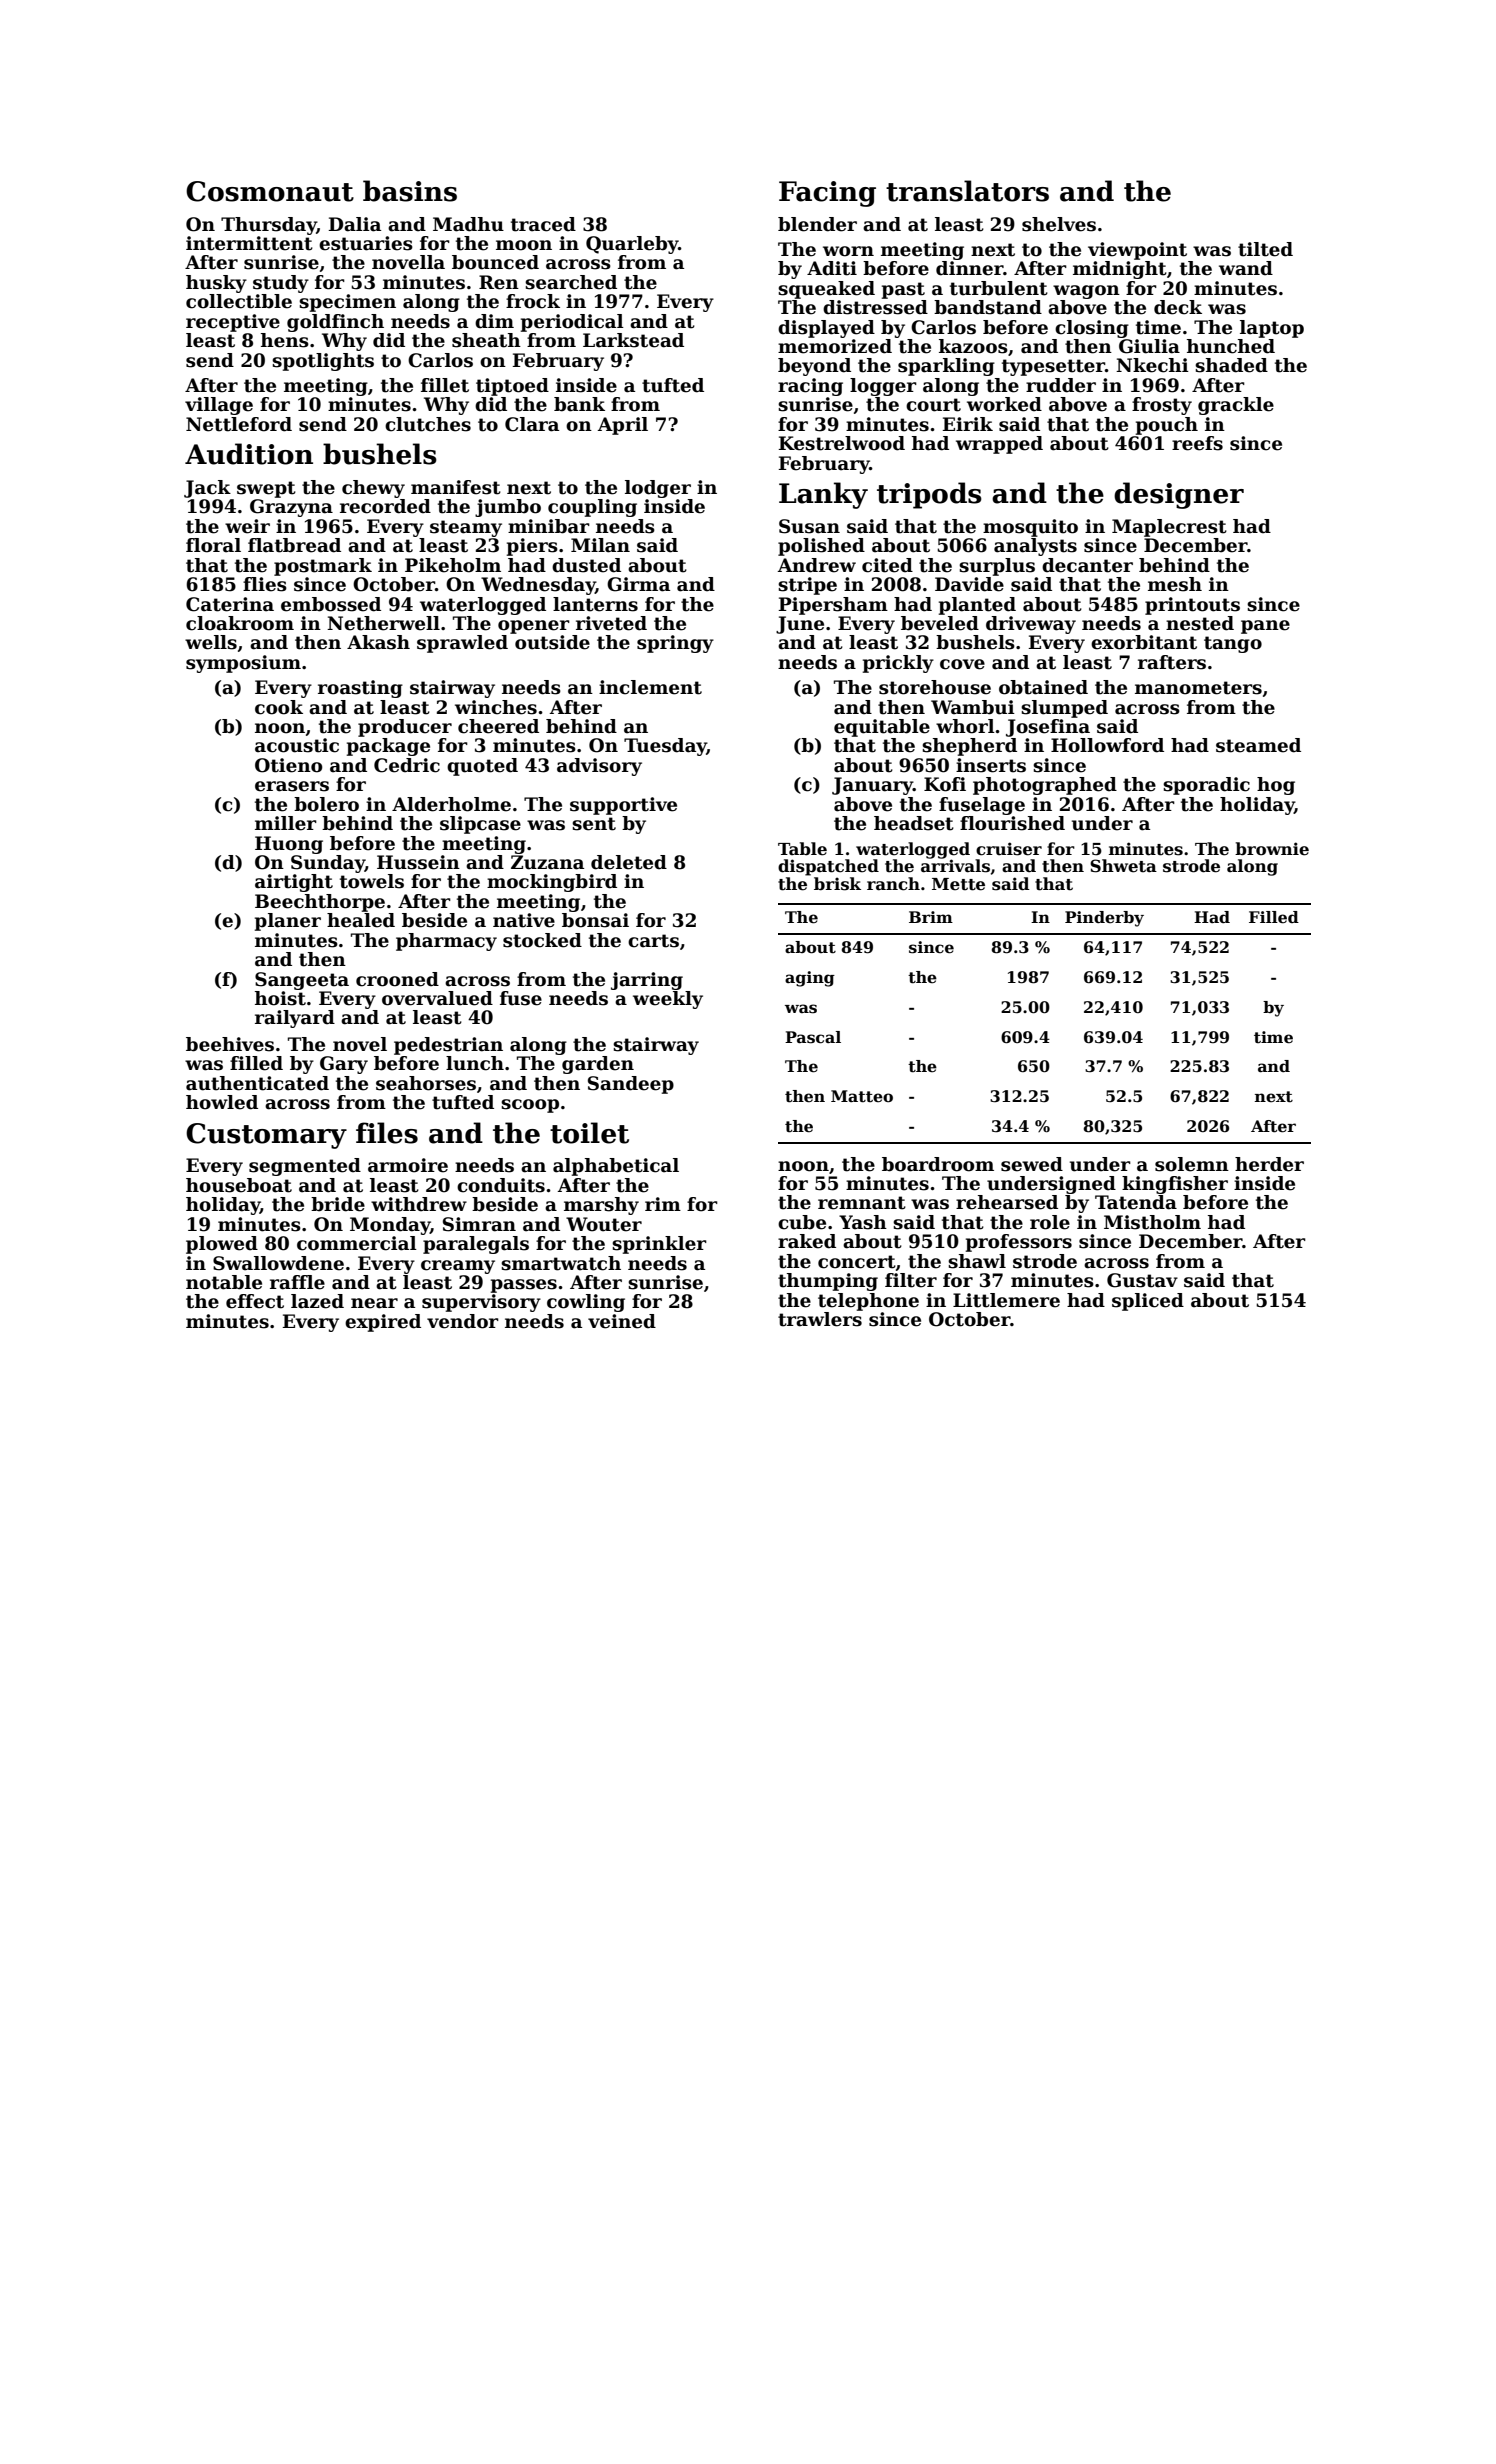 Image resolution: width=1496 pixels, height=2464 pixels. I want to click on telephone, so click(868, 1302).
